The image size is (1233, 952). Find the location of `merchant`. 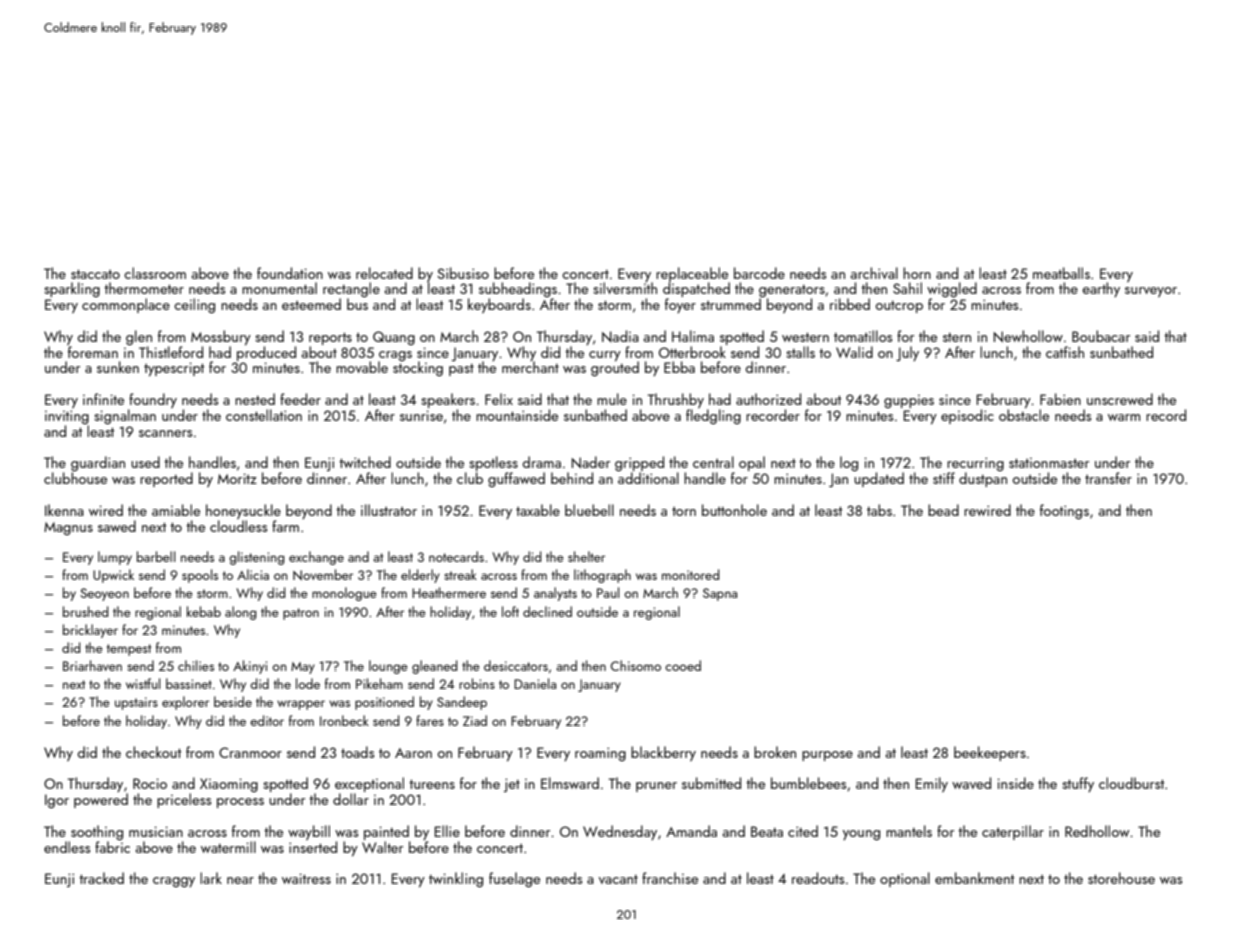

merchant is located at coordinates (530, 367).
